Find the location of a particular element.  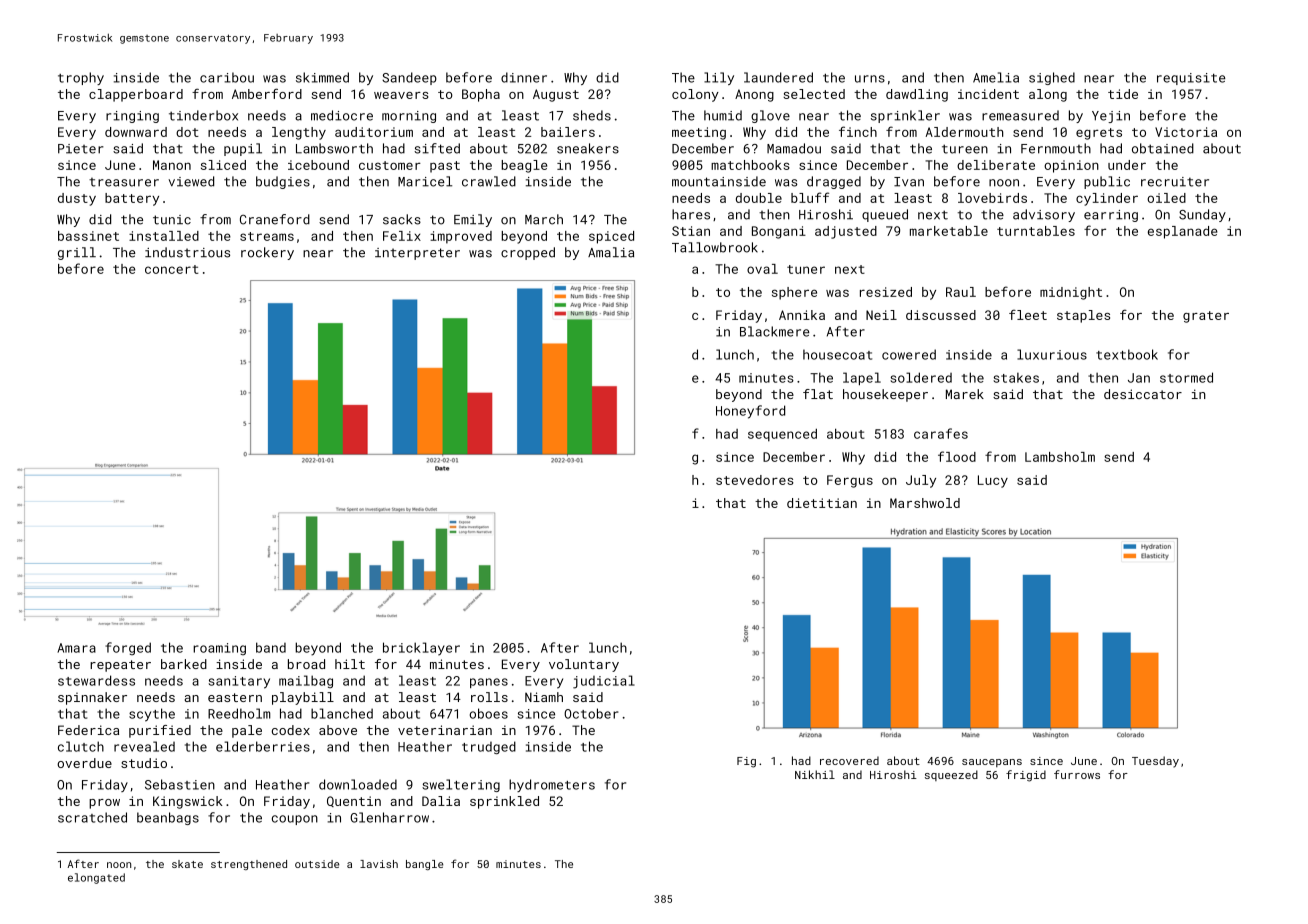

Lambsholm is located at coordinates (1060, 457).
